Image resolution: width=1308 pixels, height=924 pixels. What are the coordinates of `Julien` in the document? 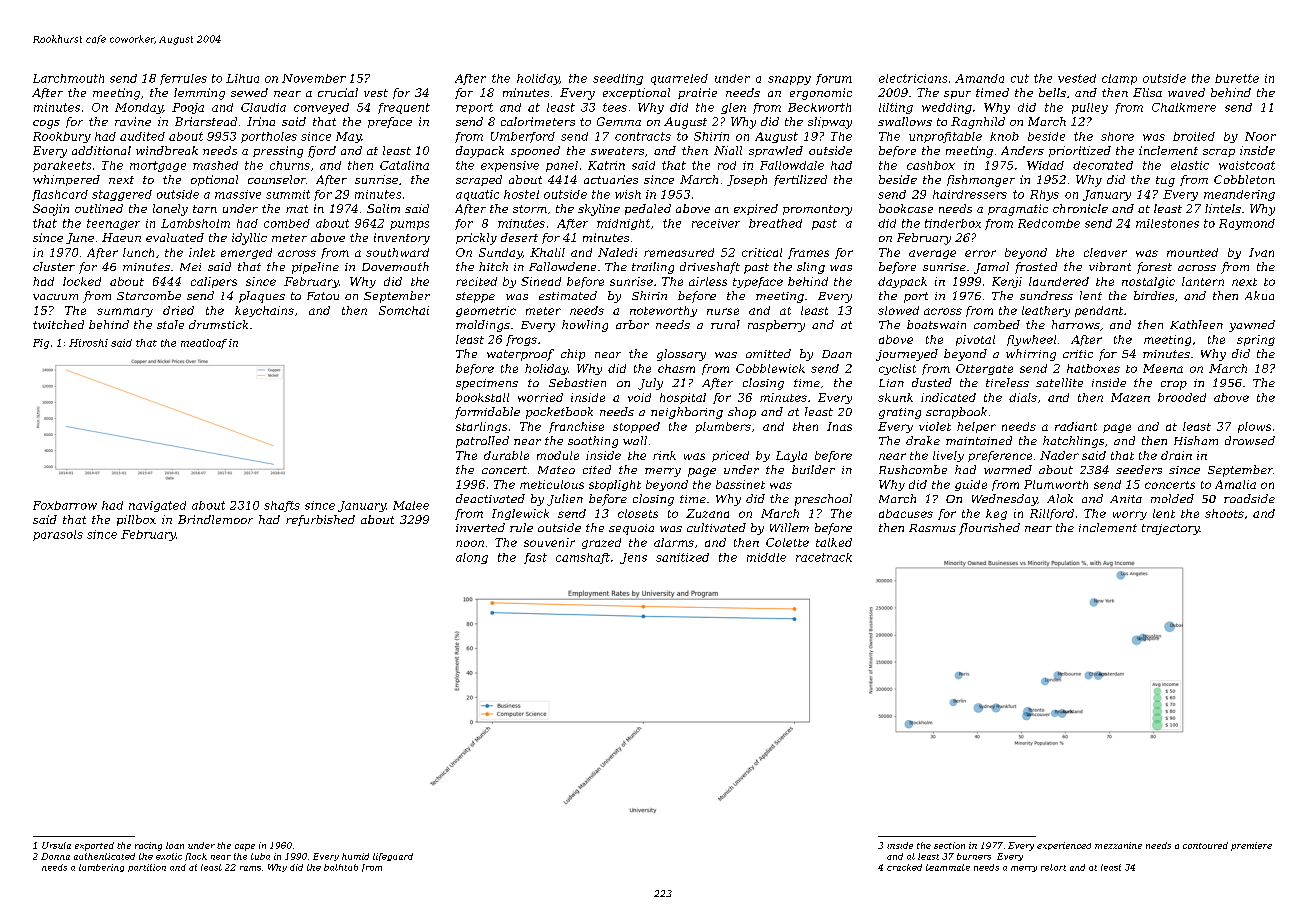 It's located at (565, 500).
